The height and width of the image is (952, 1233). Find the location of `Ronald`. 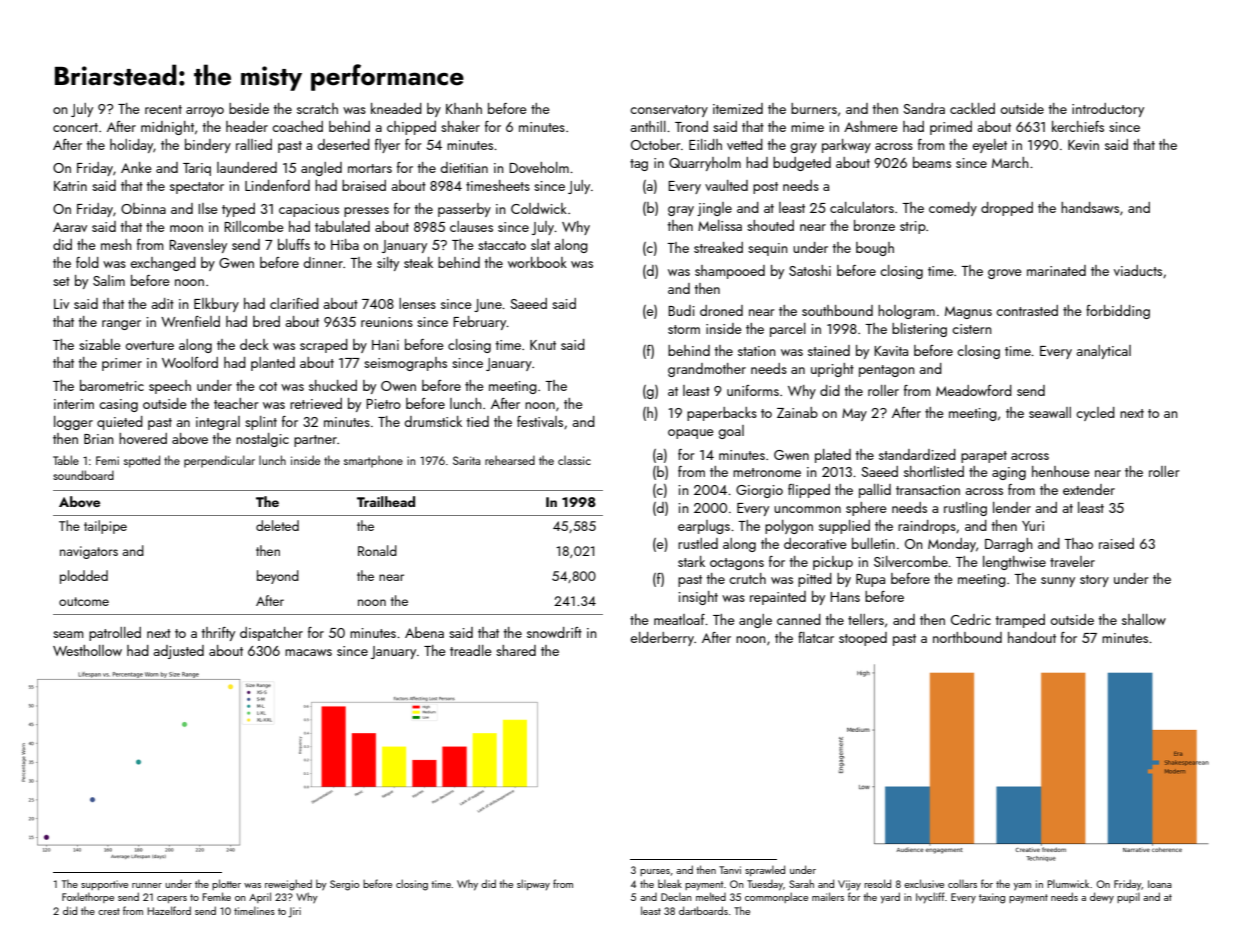

Ronald is located at coordinates (377, 550).
